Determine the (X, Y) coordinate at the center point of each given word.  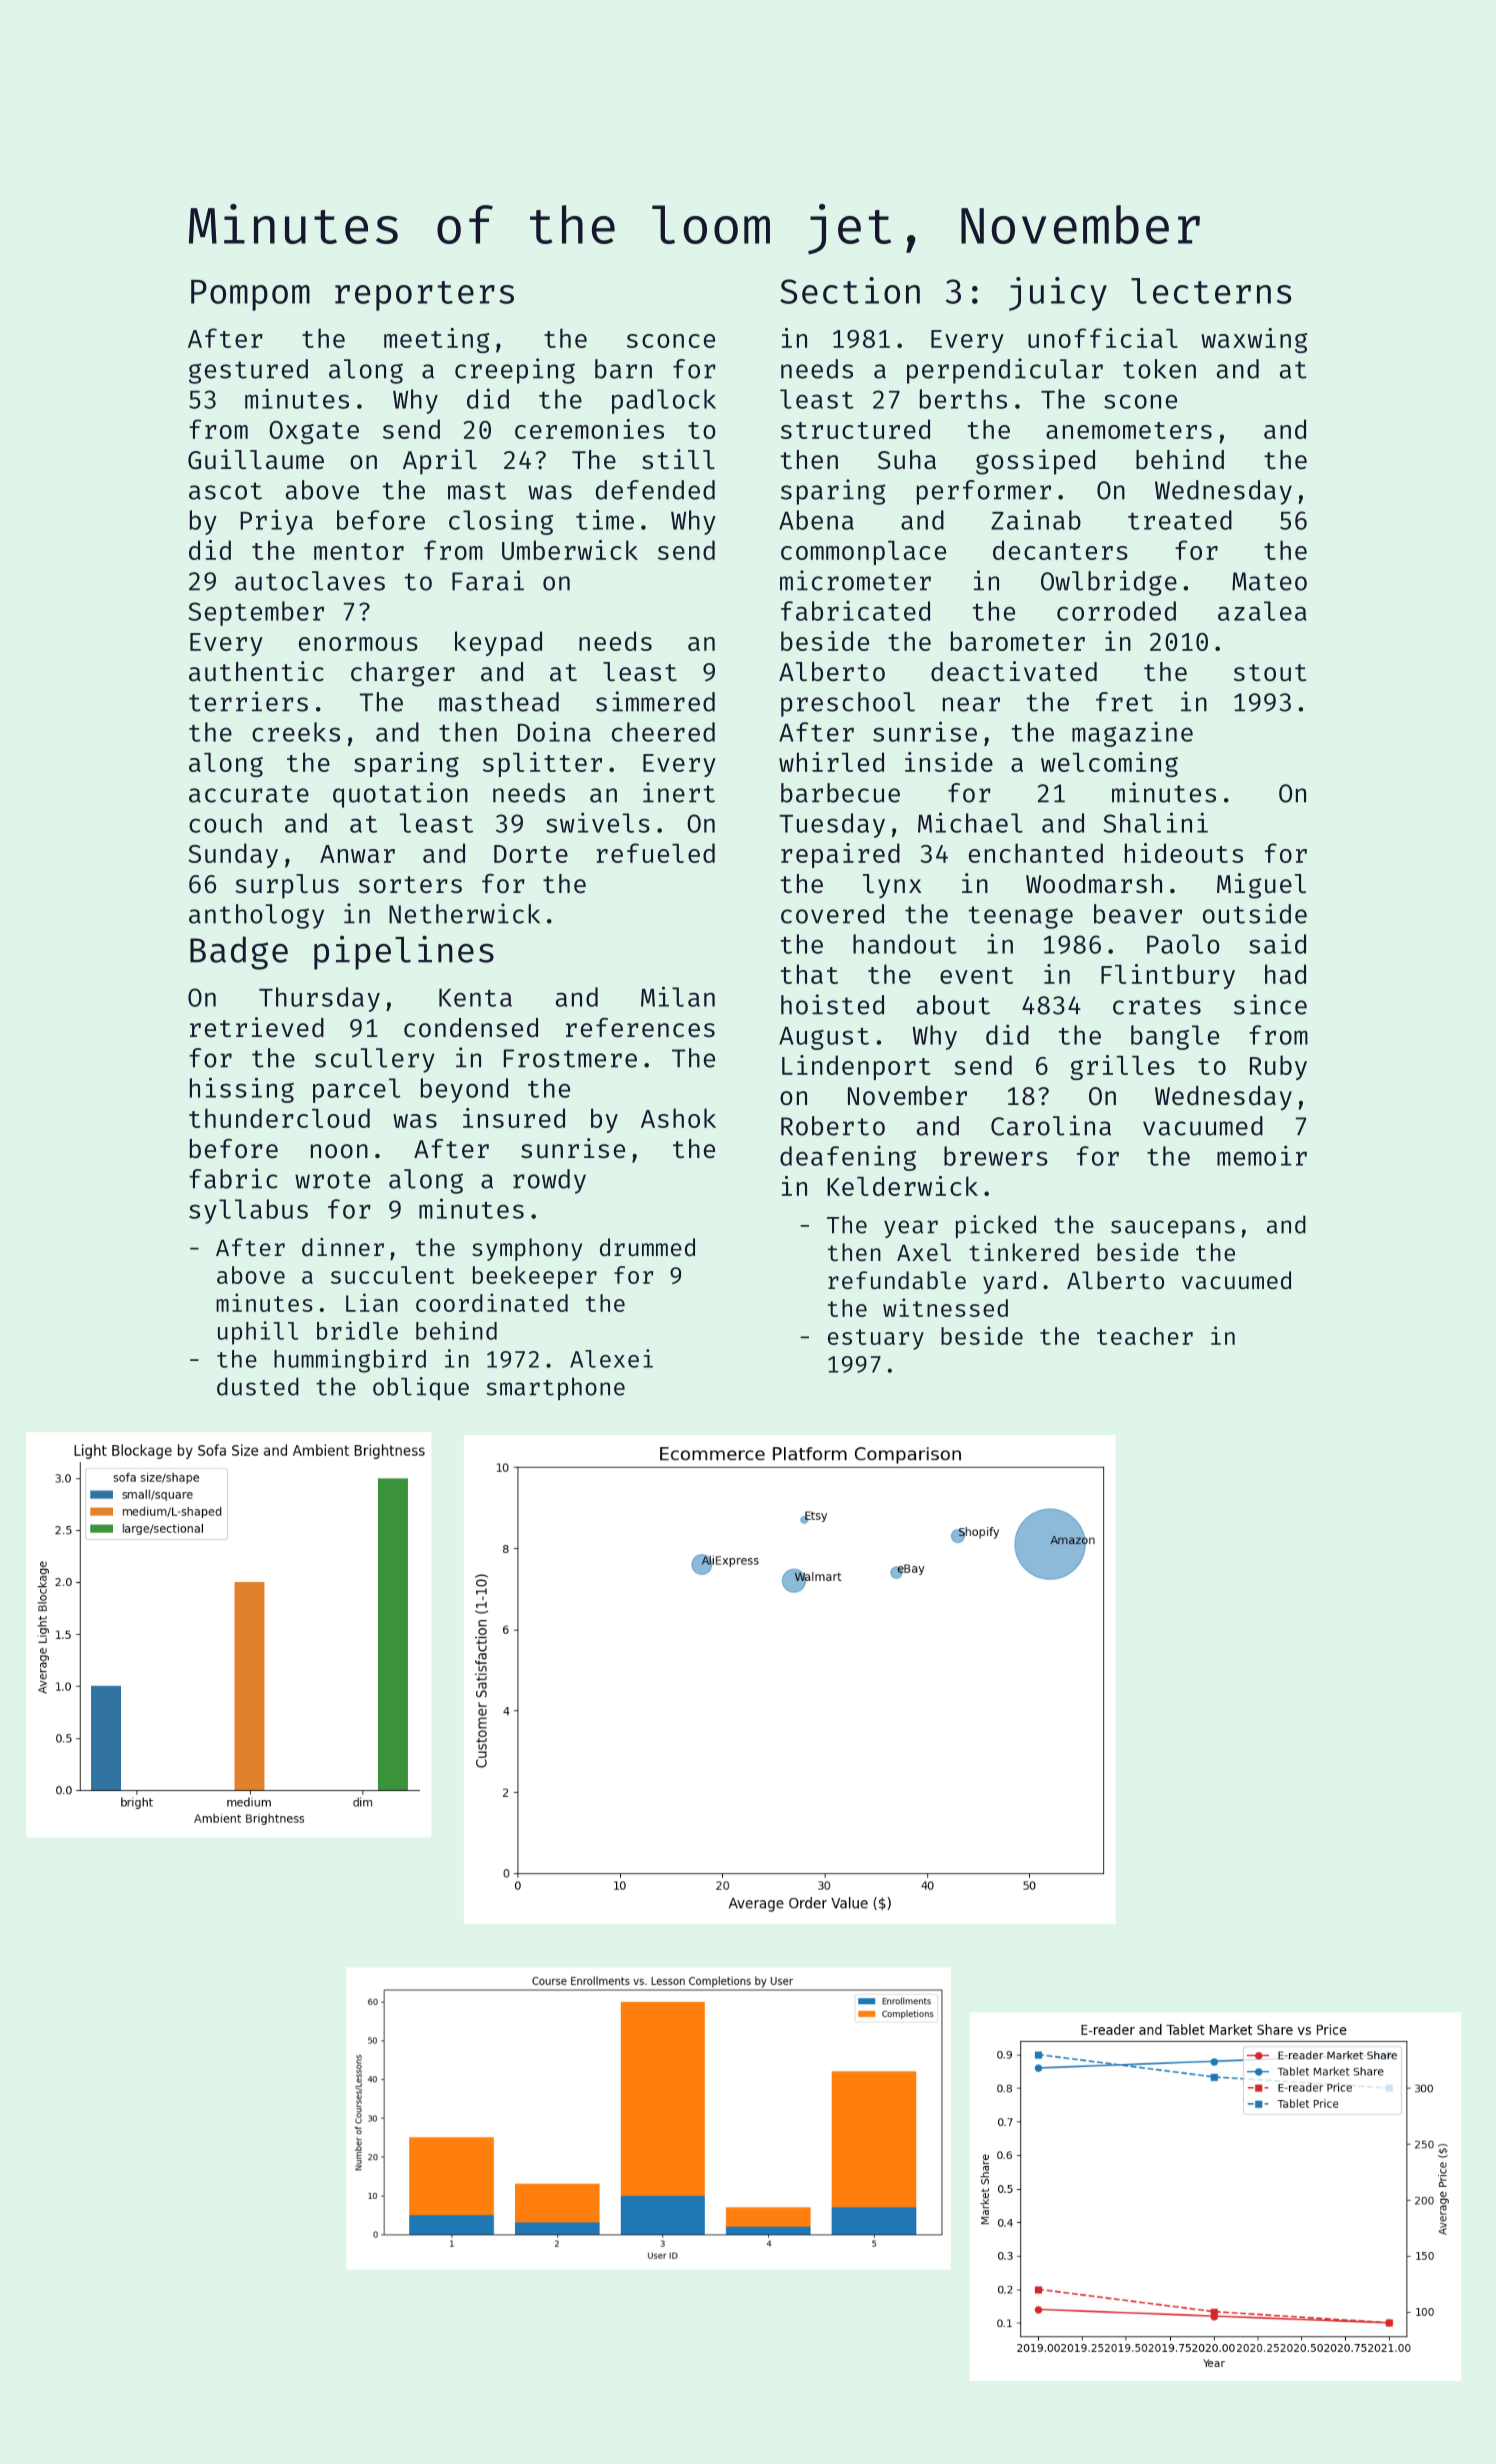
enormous (358, 644)
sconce (671, 341)
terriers (248, 701)
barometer (1018, 641)
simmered (655, 701)
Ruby (1278, 1067)
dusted (258, 1386)
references (640, 1028)
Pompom (250, 295)
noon (339, 1151)
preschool (848, 704)
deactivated (1014, 671)
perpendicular (1005, 371)
